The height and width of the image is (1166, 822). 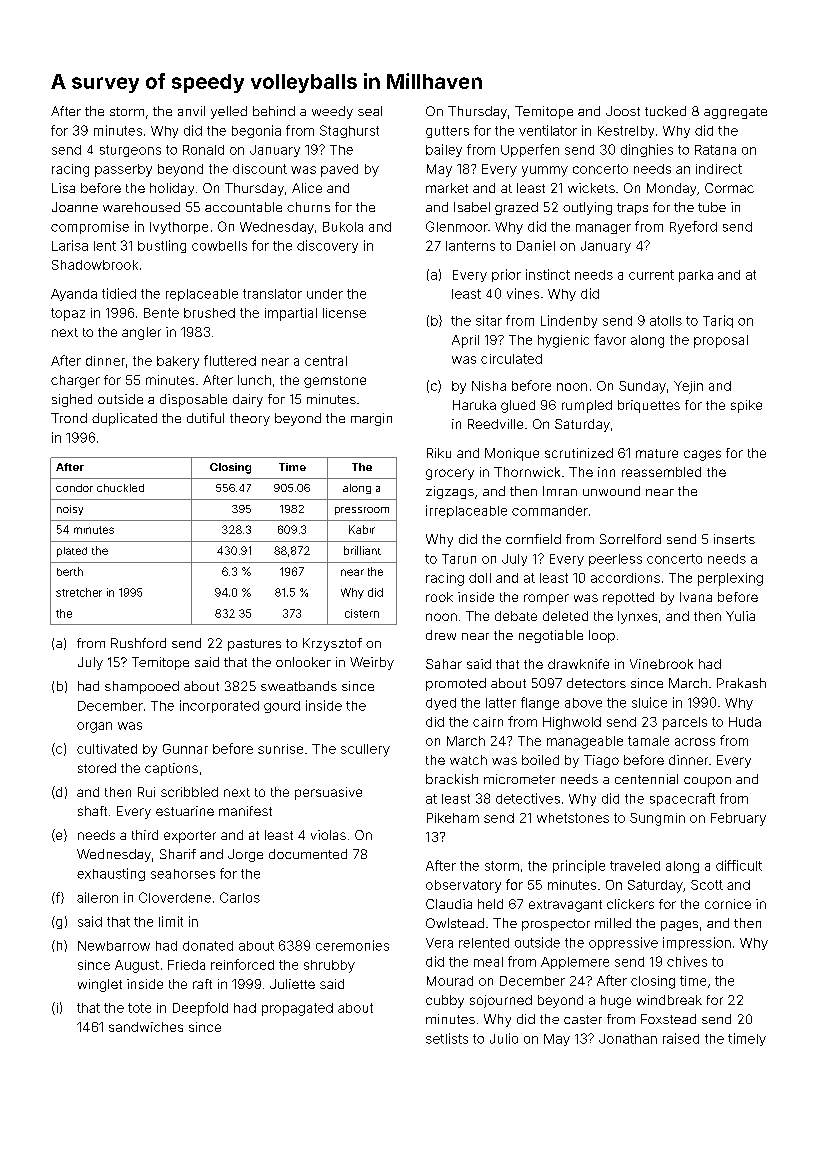 I want to click on prospector, so click(x=556, y=925).
